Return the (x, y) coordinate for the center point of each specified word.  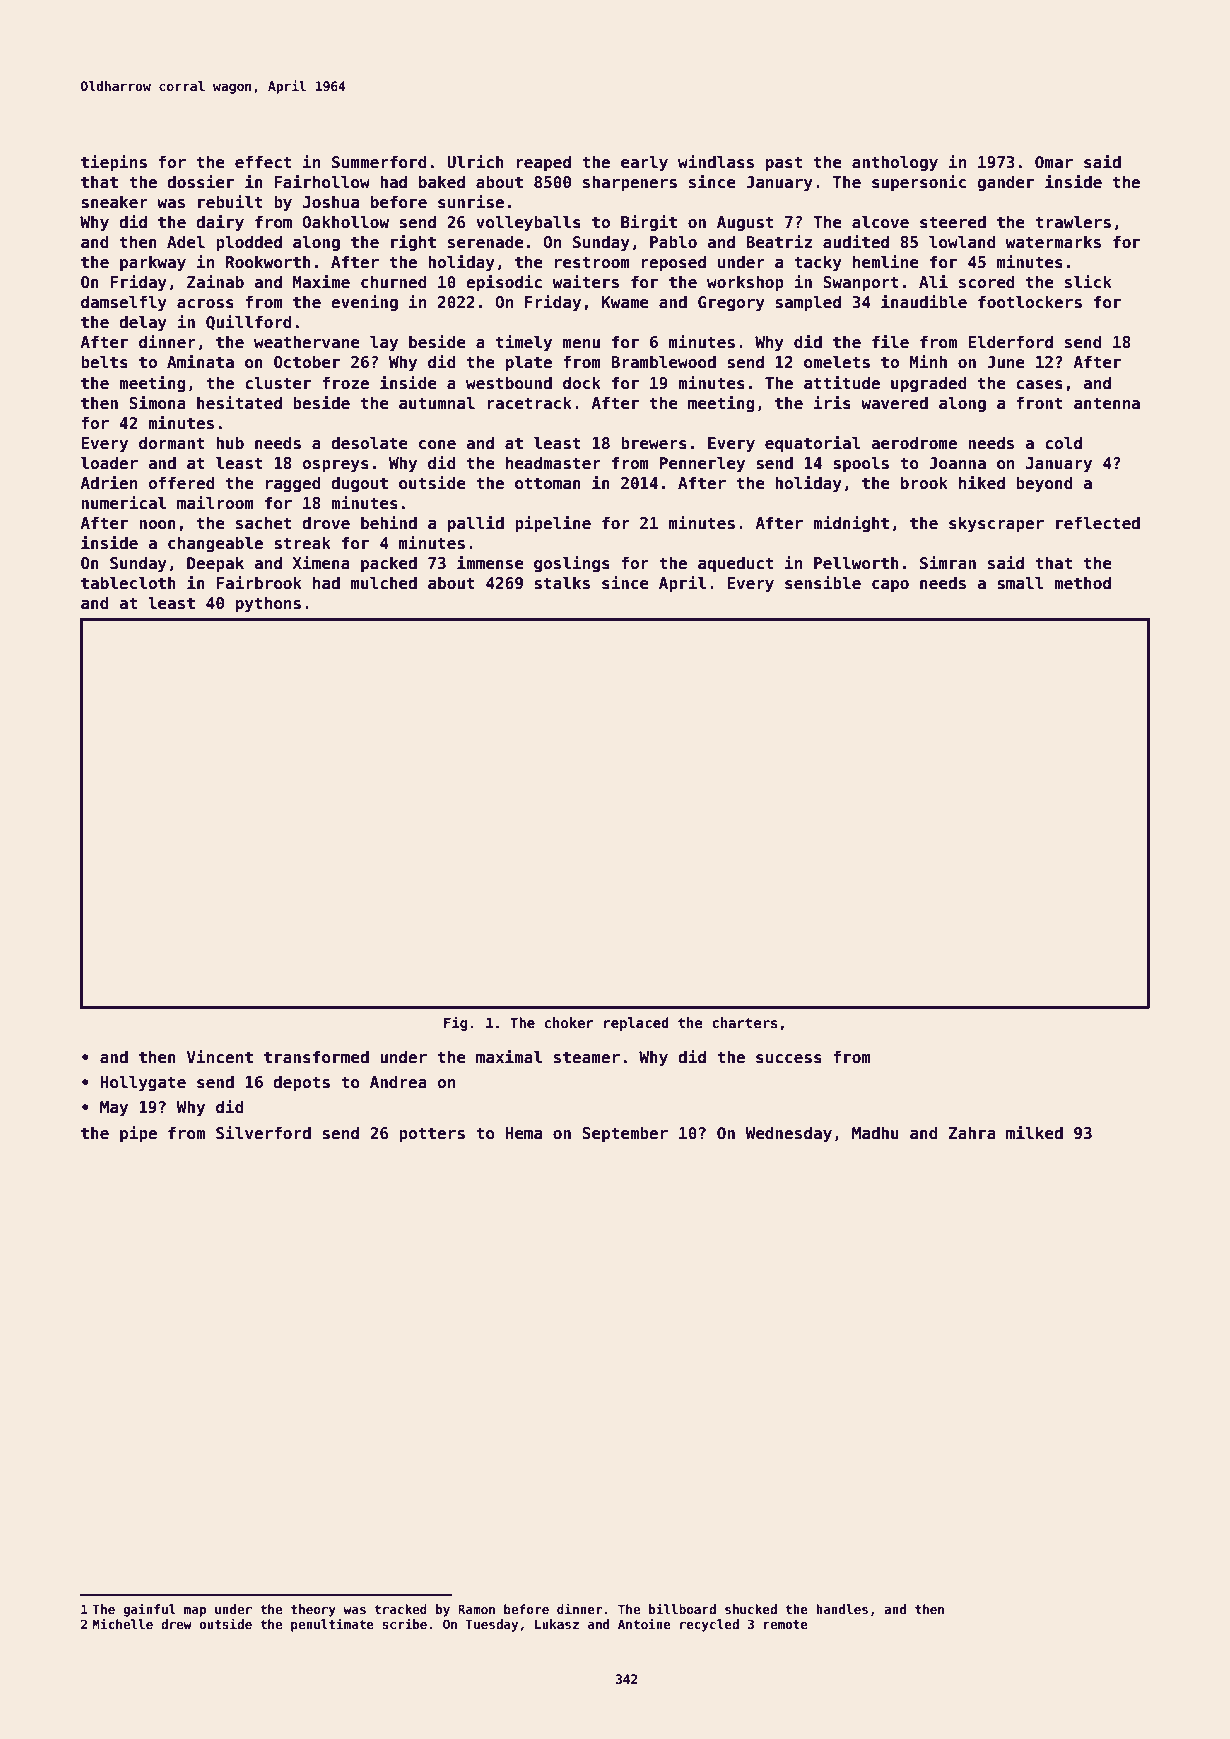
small (1020, 583)
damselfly (124, 303)
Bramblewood (663, 362)
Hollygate (143, 1083)
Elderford (1010, 342)
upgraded (929, 384)
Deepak (215, 564)
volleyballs (528, 223)
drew (176, 1624)
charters (745, 1022)
